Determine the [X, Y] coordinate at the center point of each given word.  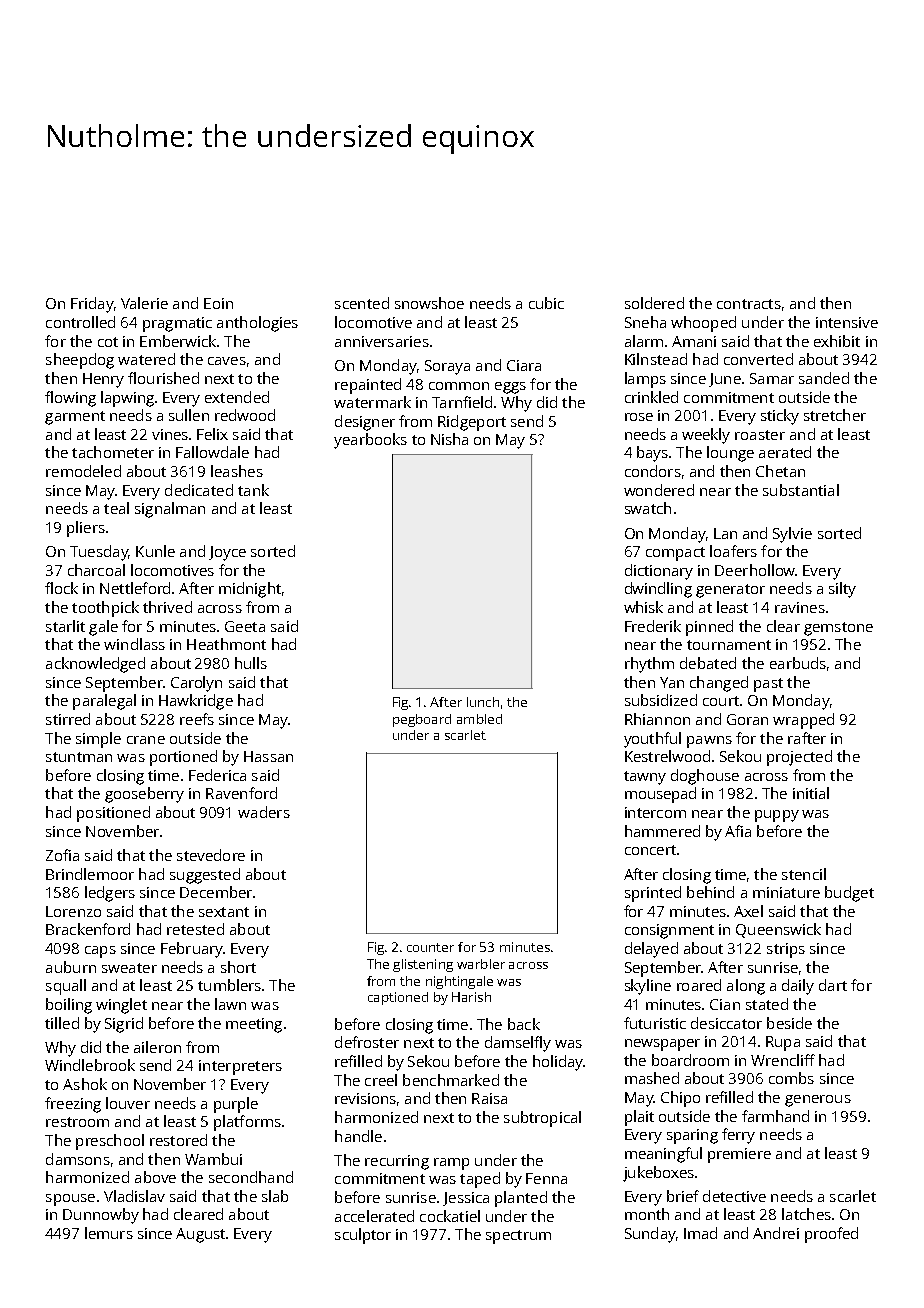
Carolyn [196, 684]
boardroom [690, 1060]
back [524, 1024]
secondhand [251, 1177]
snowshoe [429, 303]
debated [708, 663]
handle [358, 1136]
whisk [643, 607]
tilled [62, 1023]
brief [683, 1196]
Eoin [218, 303]
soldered [654, 303]
